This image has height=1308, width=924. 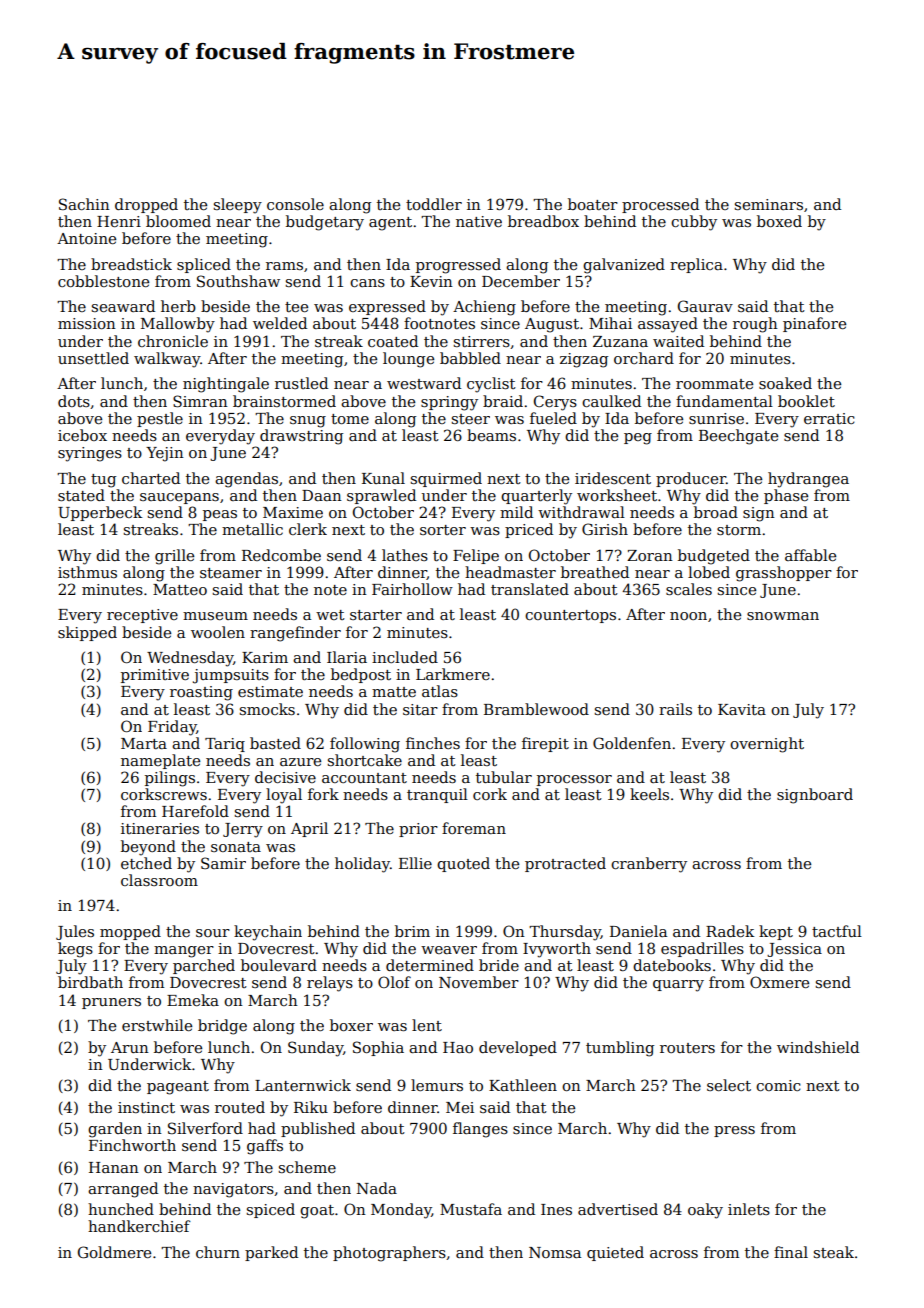 What do you see at coordinates (204, 265) in the image?
I see `spliced` at bounding box center [204, 265].
